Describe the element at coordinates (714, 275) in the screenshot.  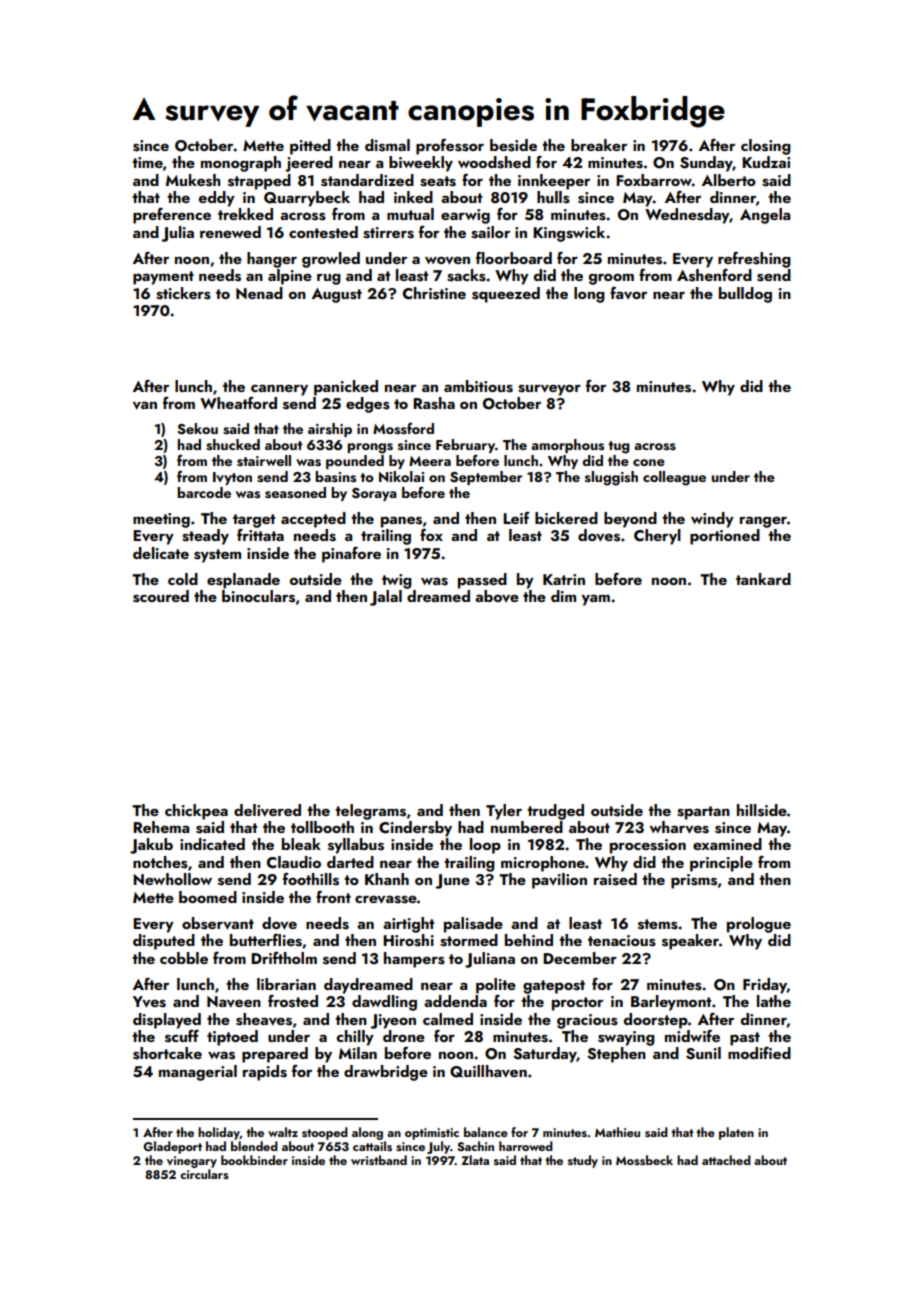
I see `Ashenford` at that location.
